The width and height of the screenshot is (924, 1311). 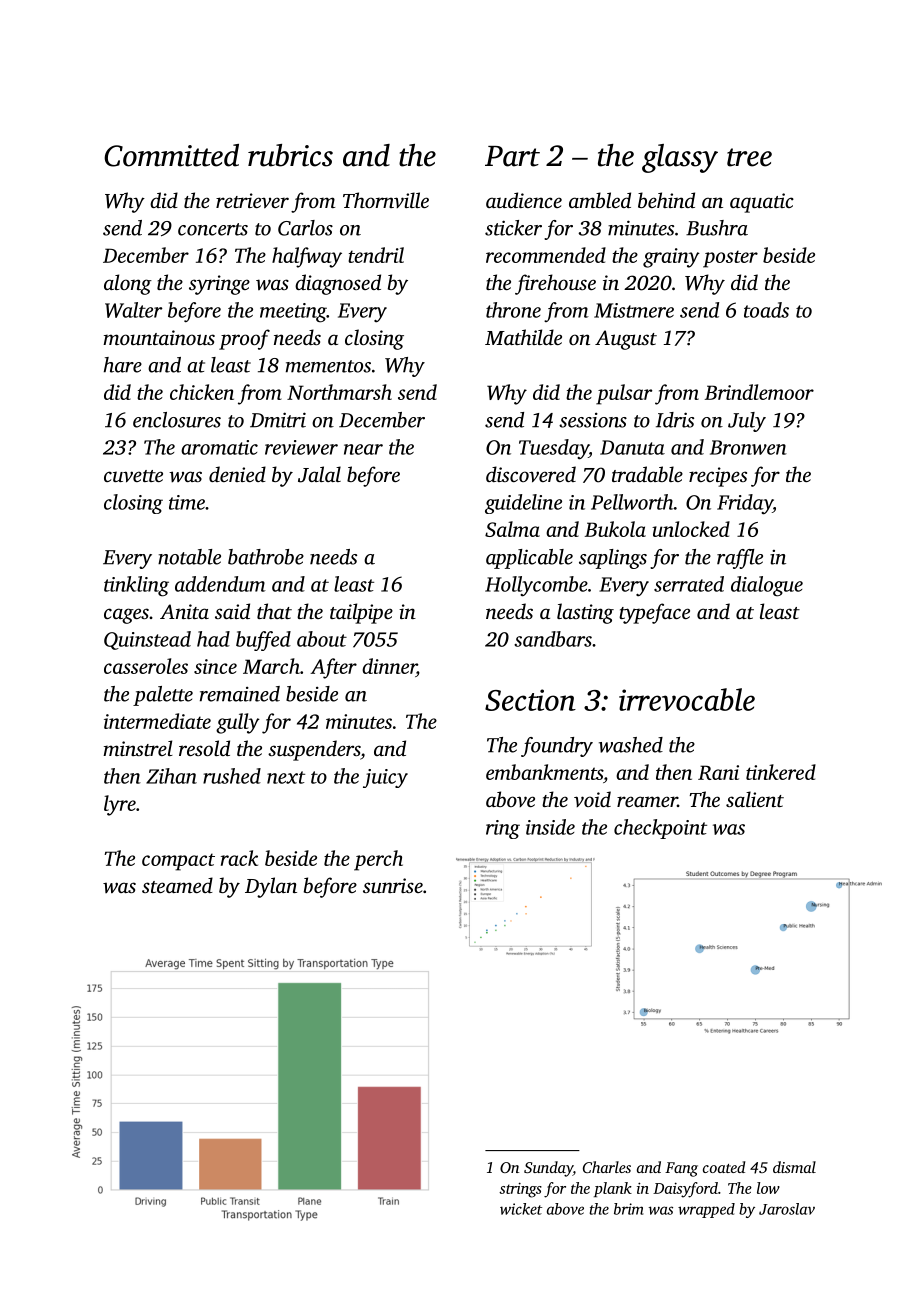 What do you see at coordinates (133, 476) in the screenshot?
I see `cuvette` at bounding box center [133, 476].
